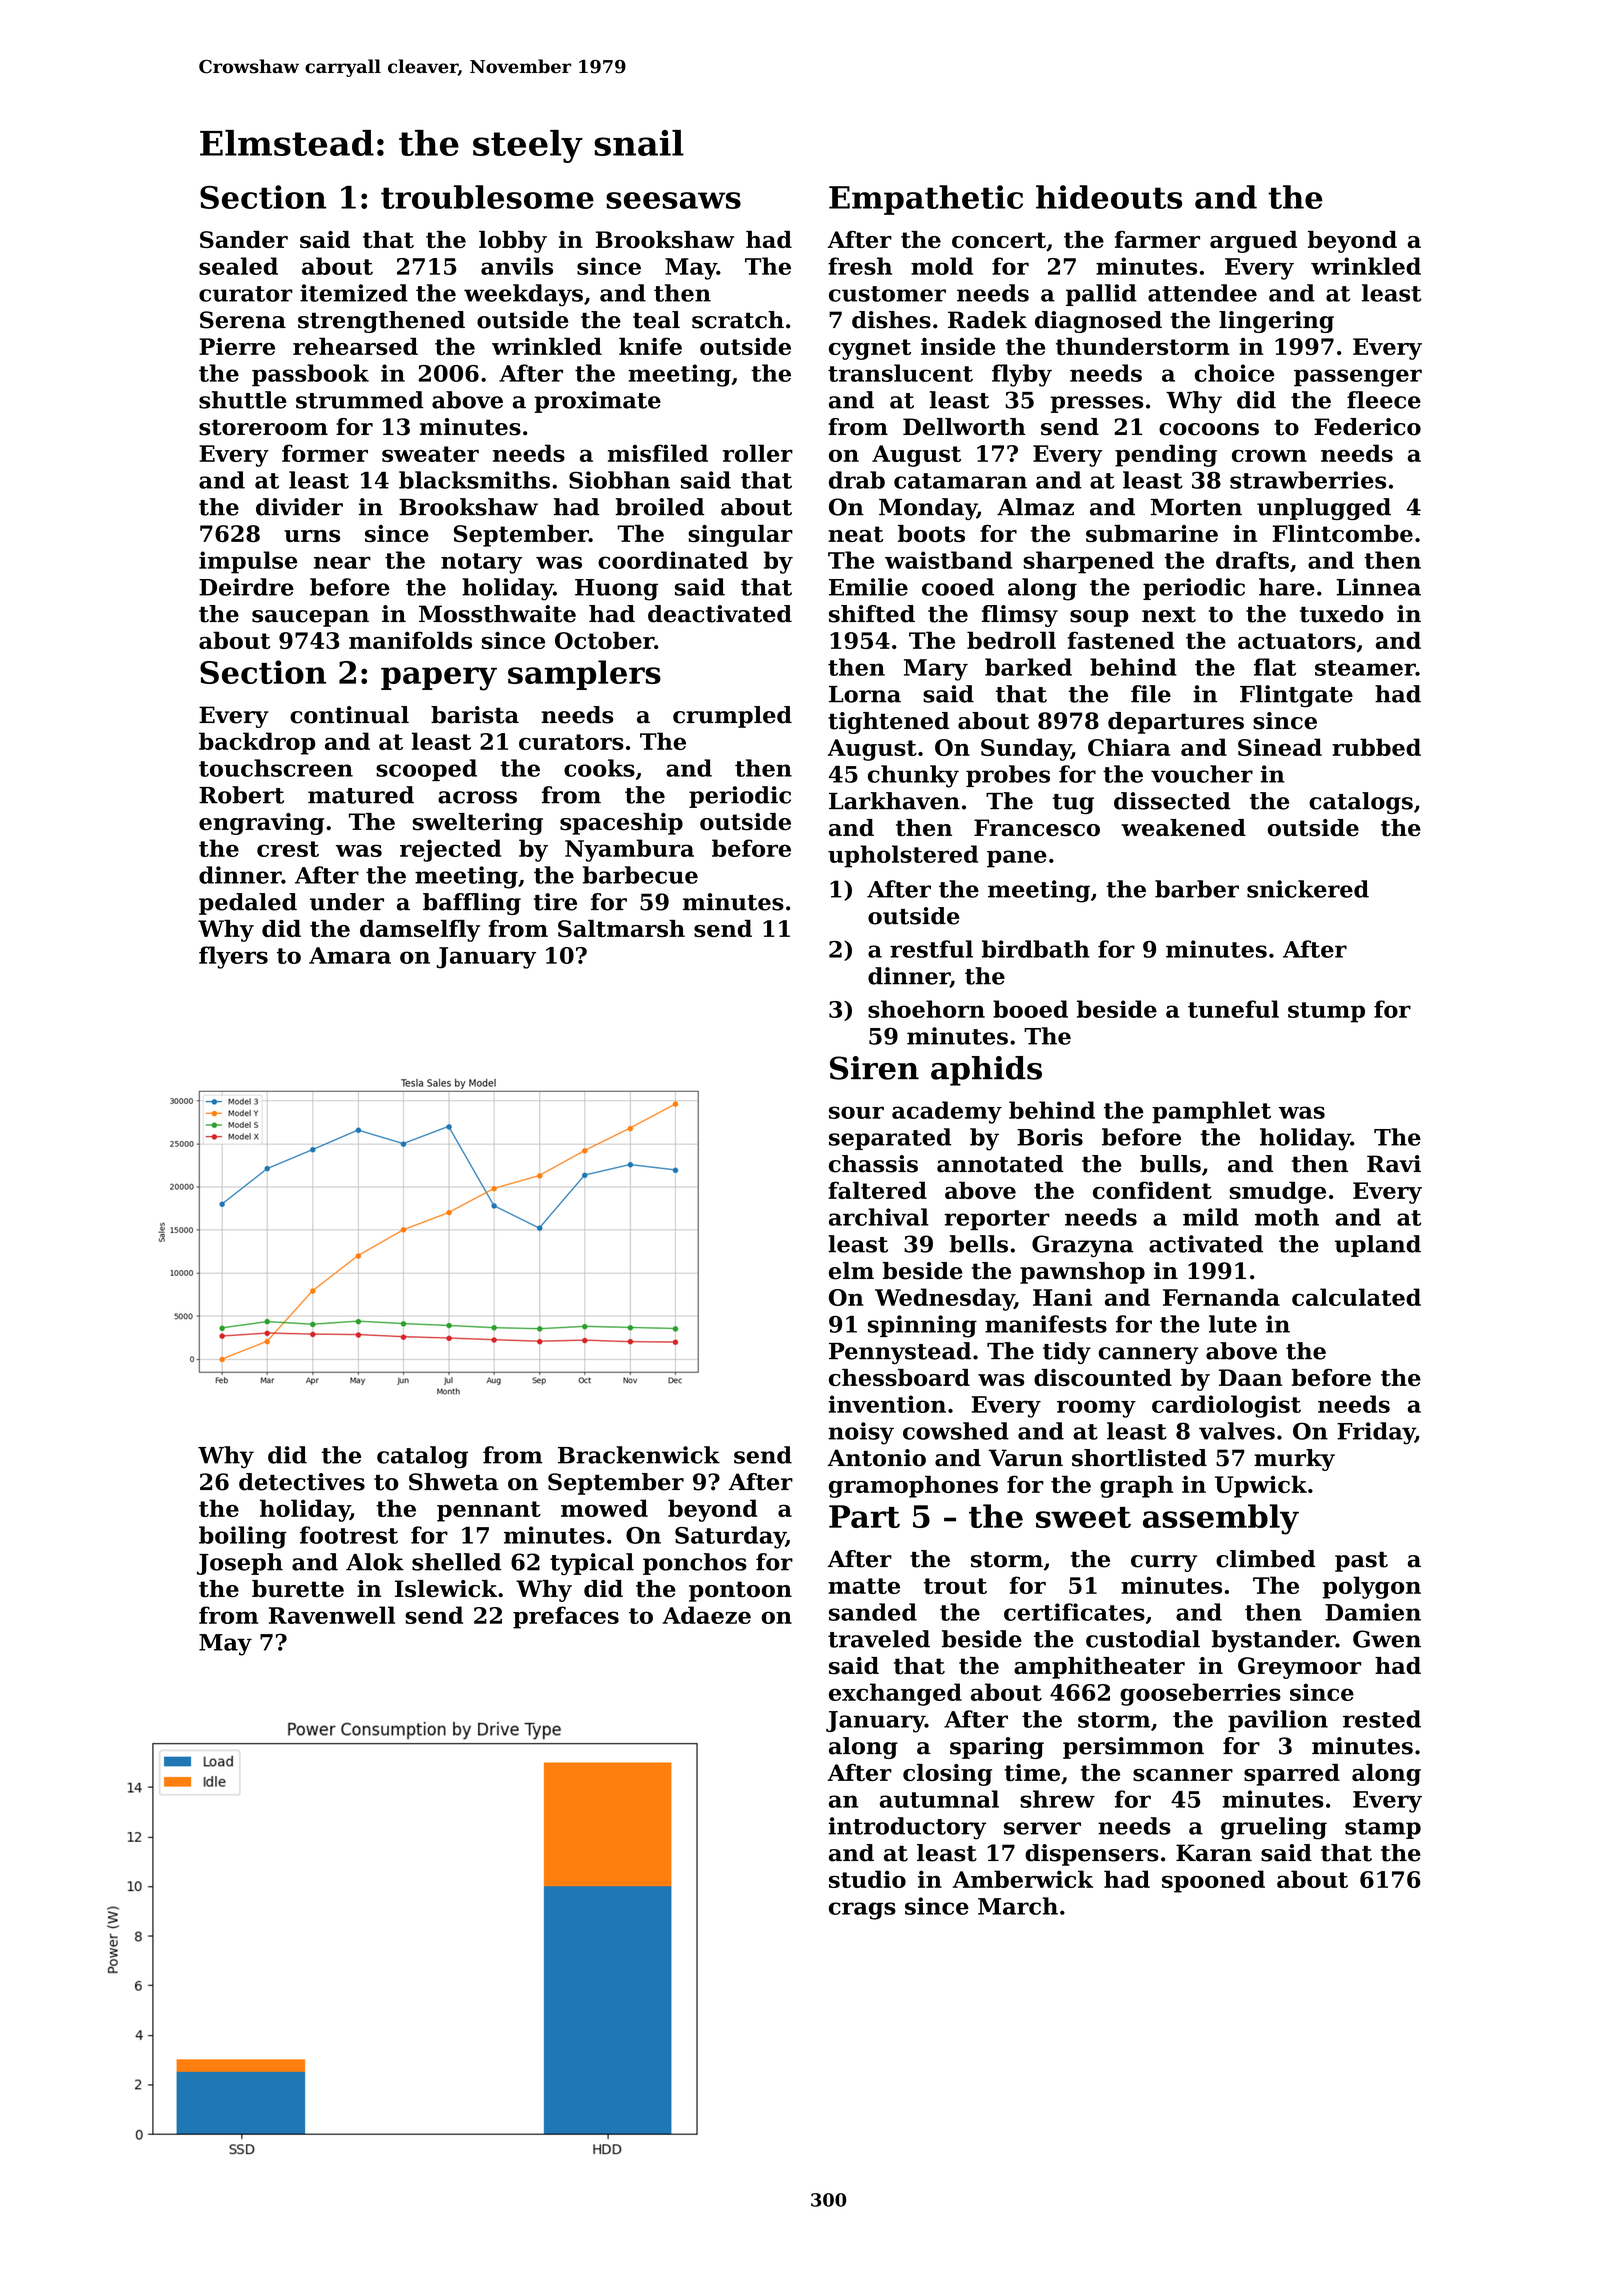 The height and width of the screenshot is (2292, 1620). What do you see at coordinates (1109, 197) in the screenshot?
I see `hideouts` at bounding box center [1109, 197].
